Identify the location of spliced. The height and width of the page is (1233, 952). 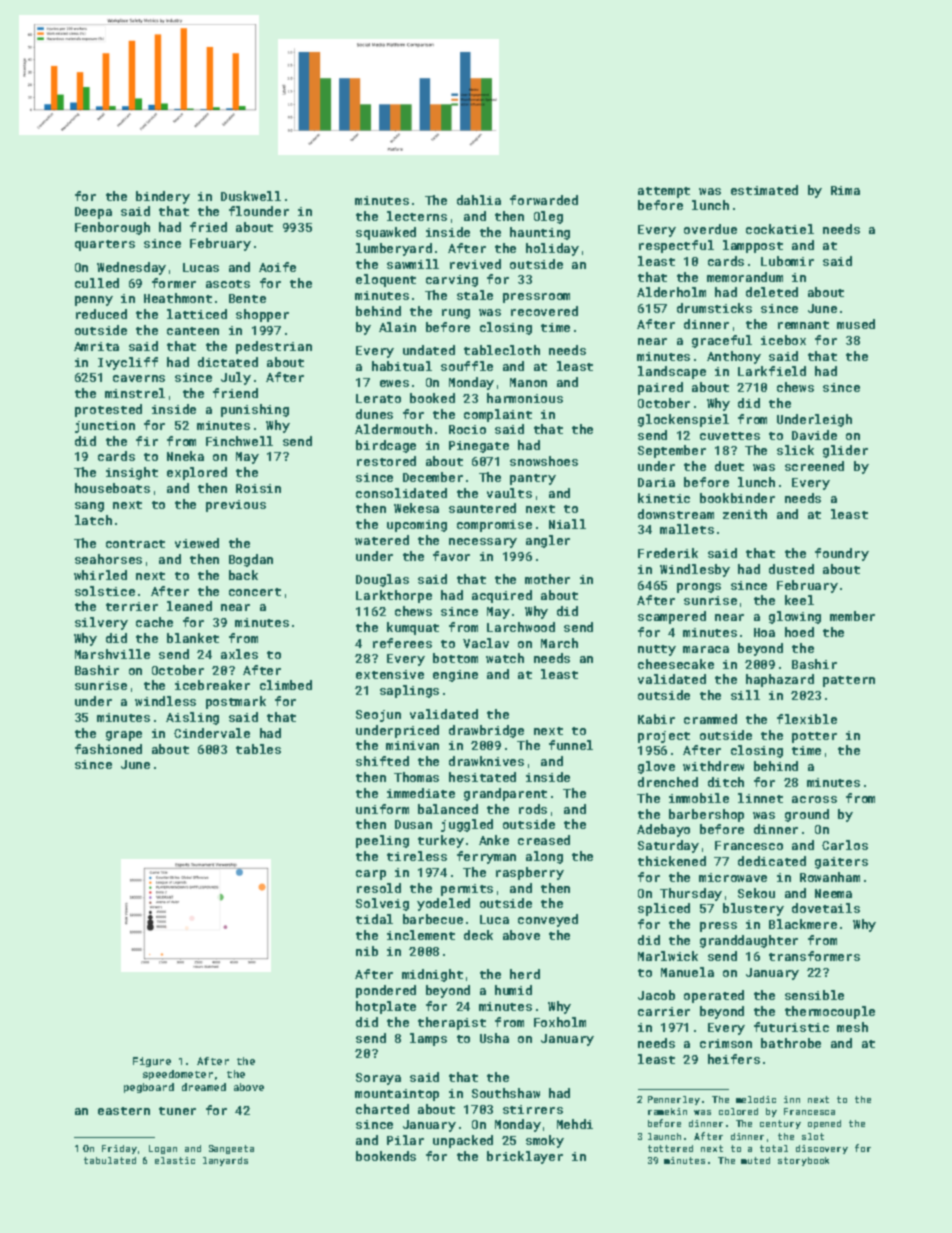
(664, 909).
